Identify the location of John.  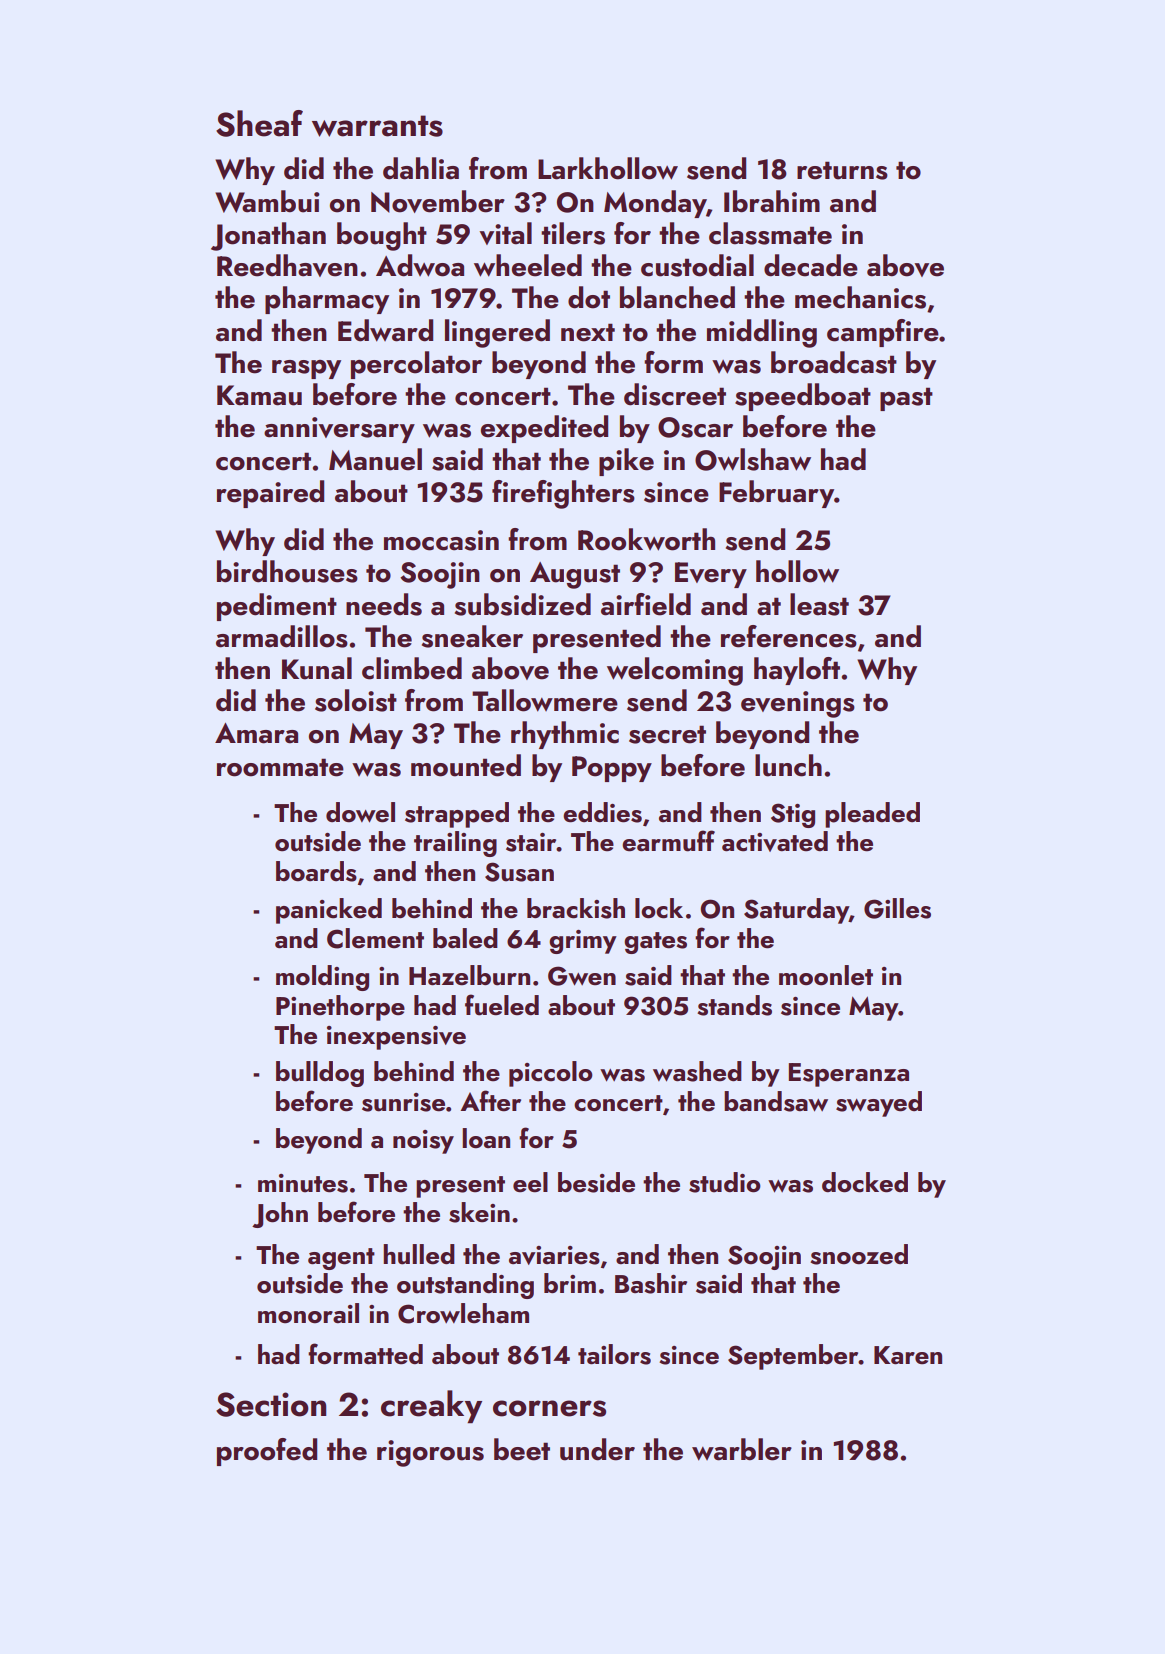
(280, 1215).
